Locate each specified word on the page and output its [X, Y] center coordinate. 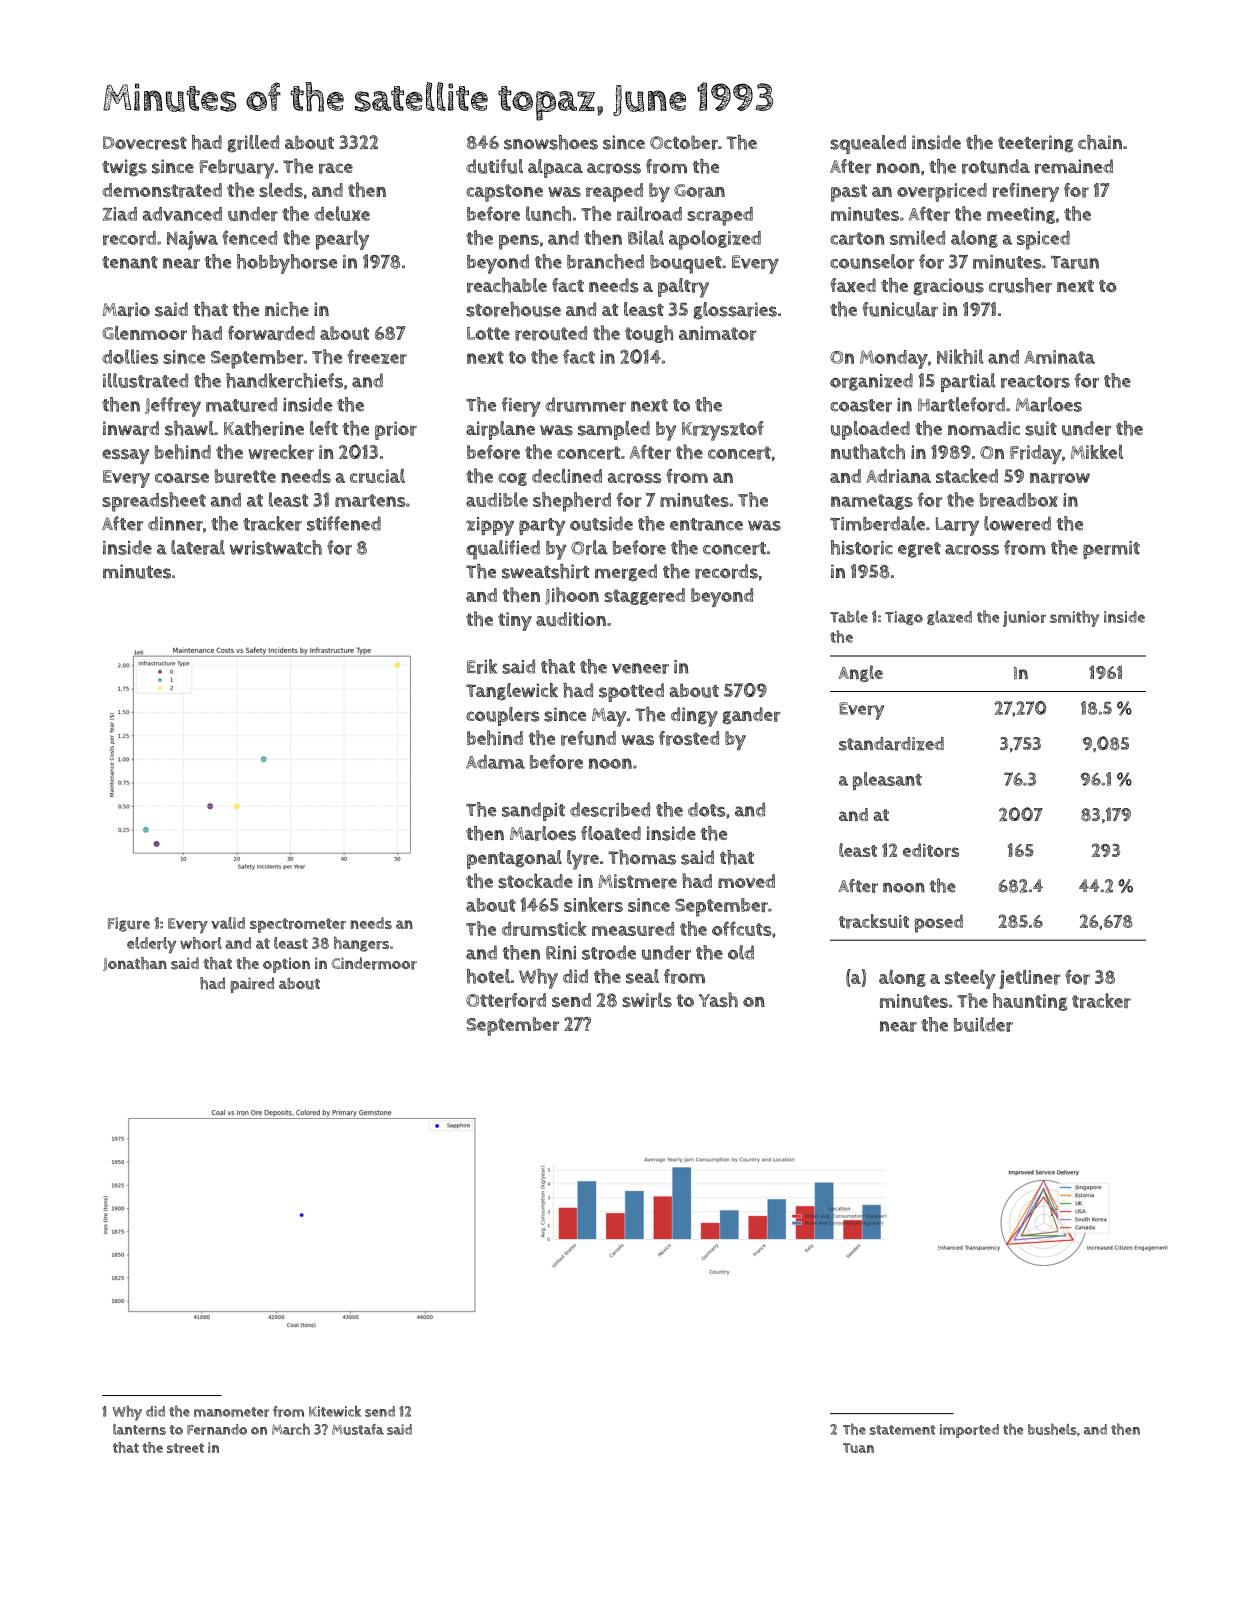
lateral [198, 547]
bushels [1052, 1429]
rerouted [551, 333]
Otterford [506, 1000]
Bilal [646, 237]
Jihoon [572, 596]
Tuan [858, 1448]
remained [1074, 166]
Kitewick [335, 1411]
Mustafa [358, 1429]
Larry [957, 526]
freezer [377, 356]
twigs [124, 168]
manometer [231, 1412]
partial [968, 382]
